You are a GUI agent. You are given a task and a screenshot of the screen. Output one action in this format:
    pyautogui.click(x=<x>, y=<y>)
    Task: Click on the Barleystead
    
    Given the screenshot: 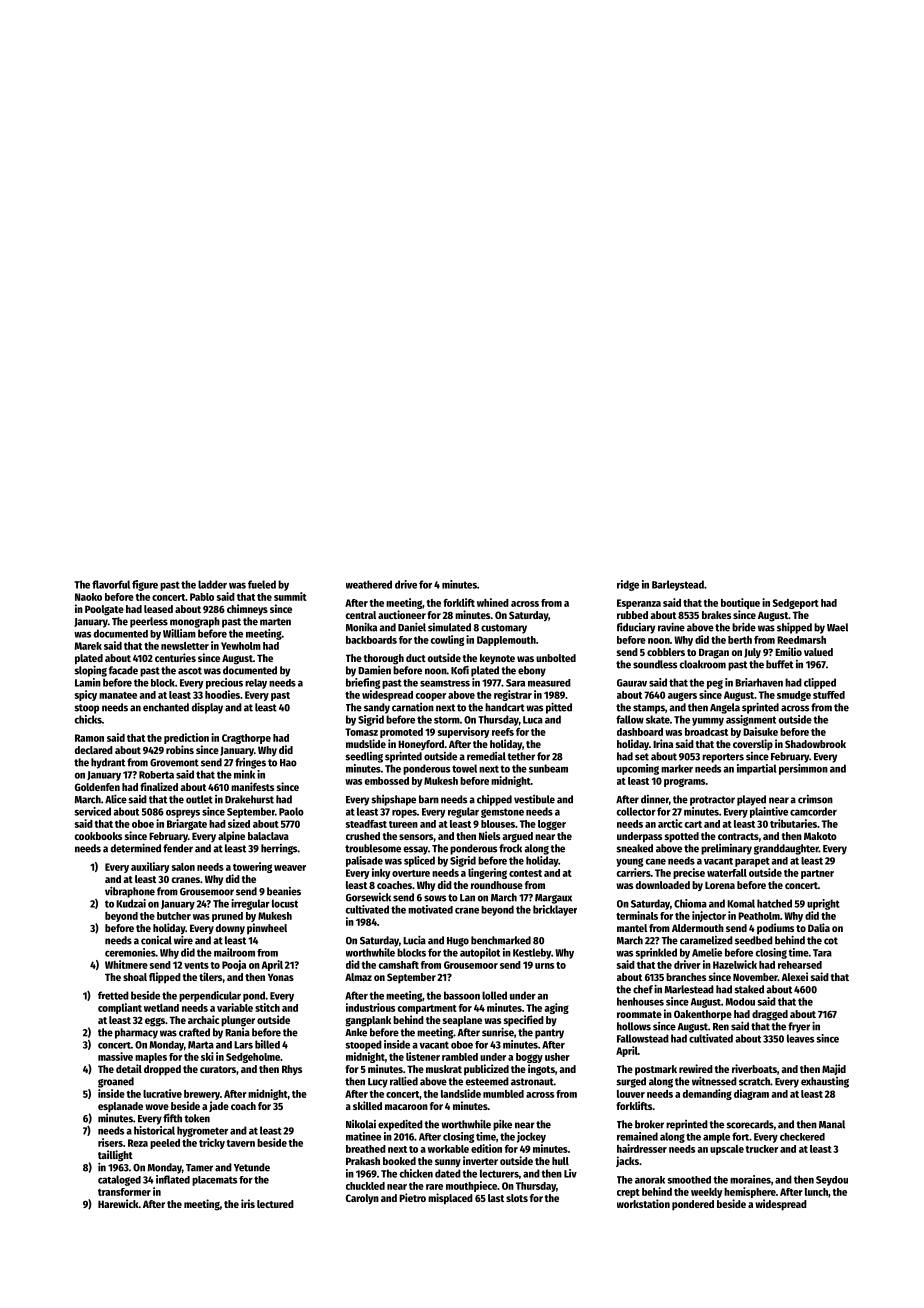 What is the action you would take?
    pyautogui.click(x=678, y=585)
